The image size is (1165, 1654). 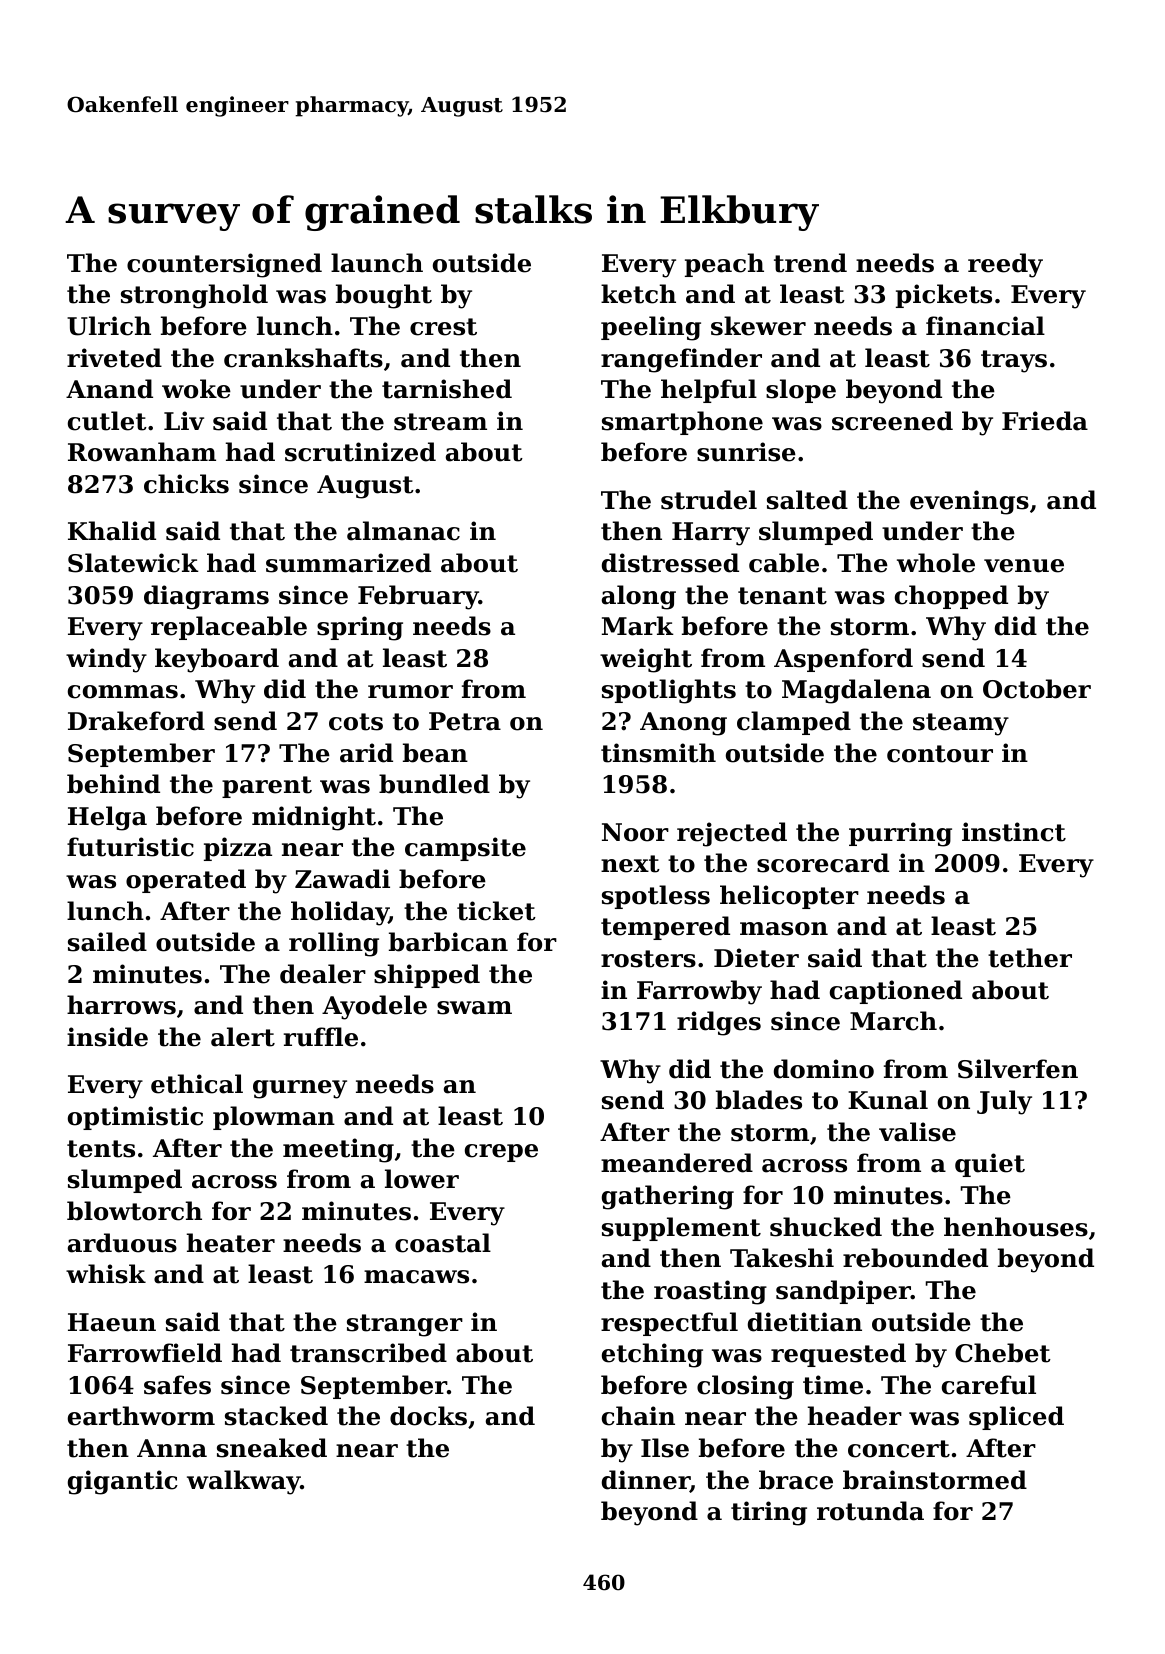 What do you see at coordinates (807, 500) in the screenshot?
I see `salted` at bounding box center [807, 500].
